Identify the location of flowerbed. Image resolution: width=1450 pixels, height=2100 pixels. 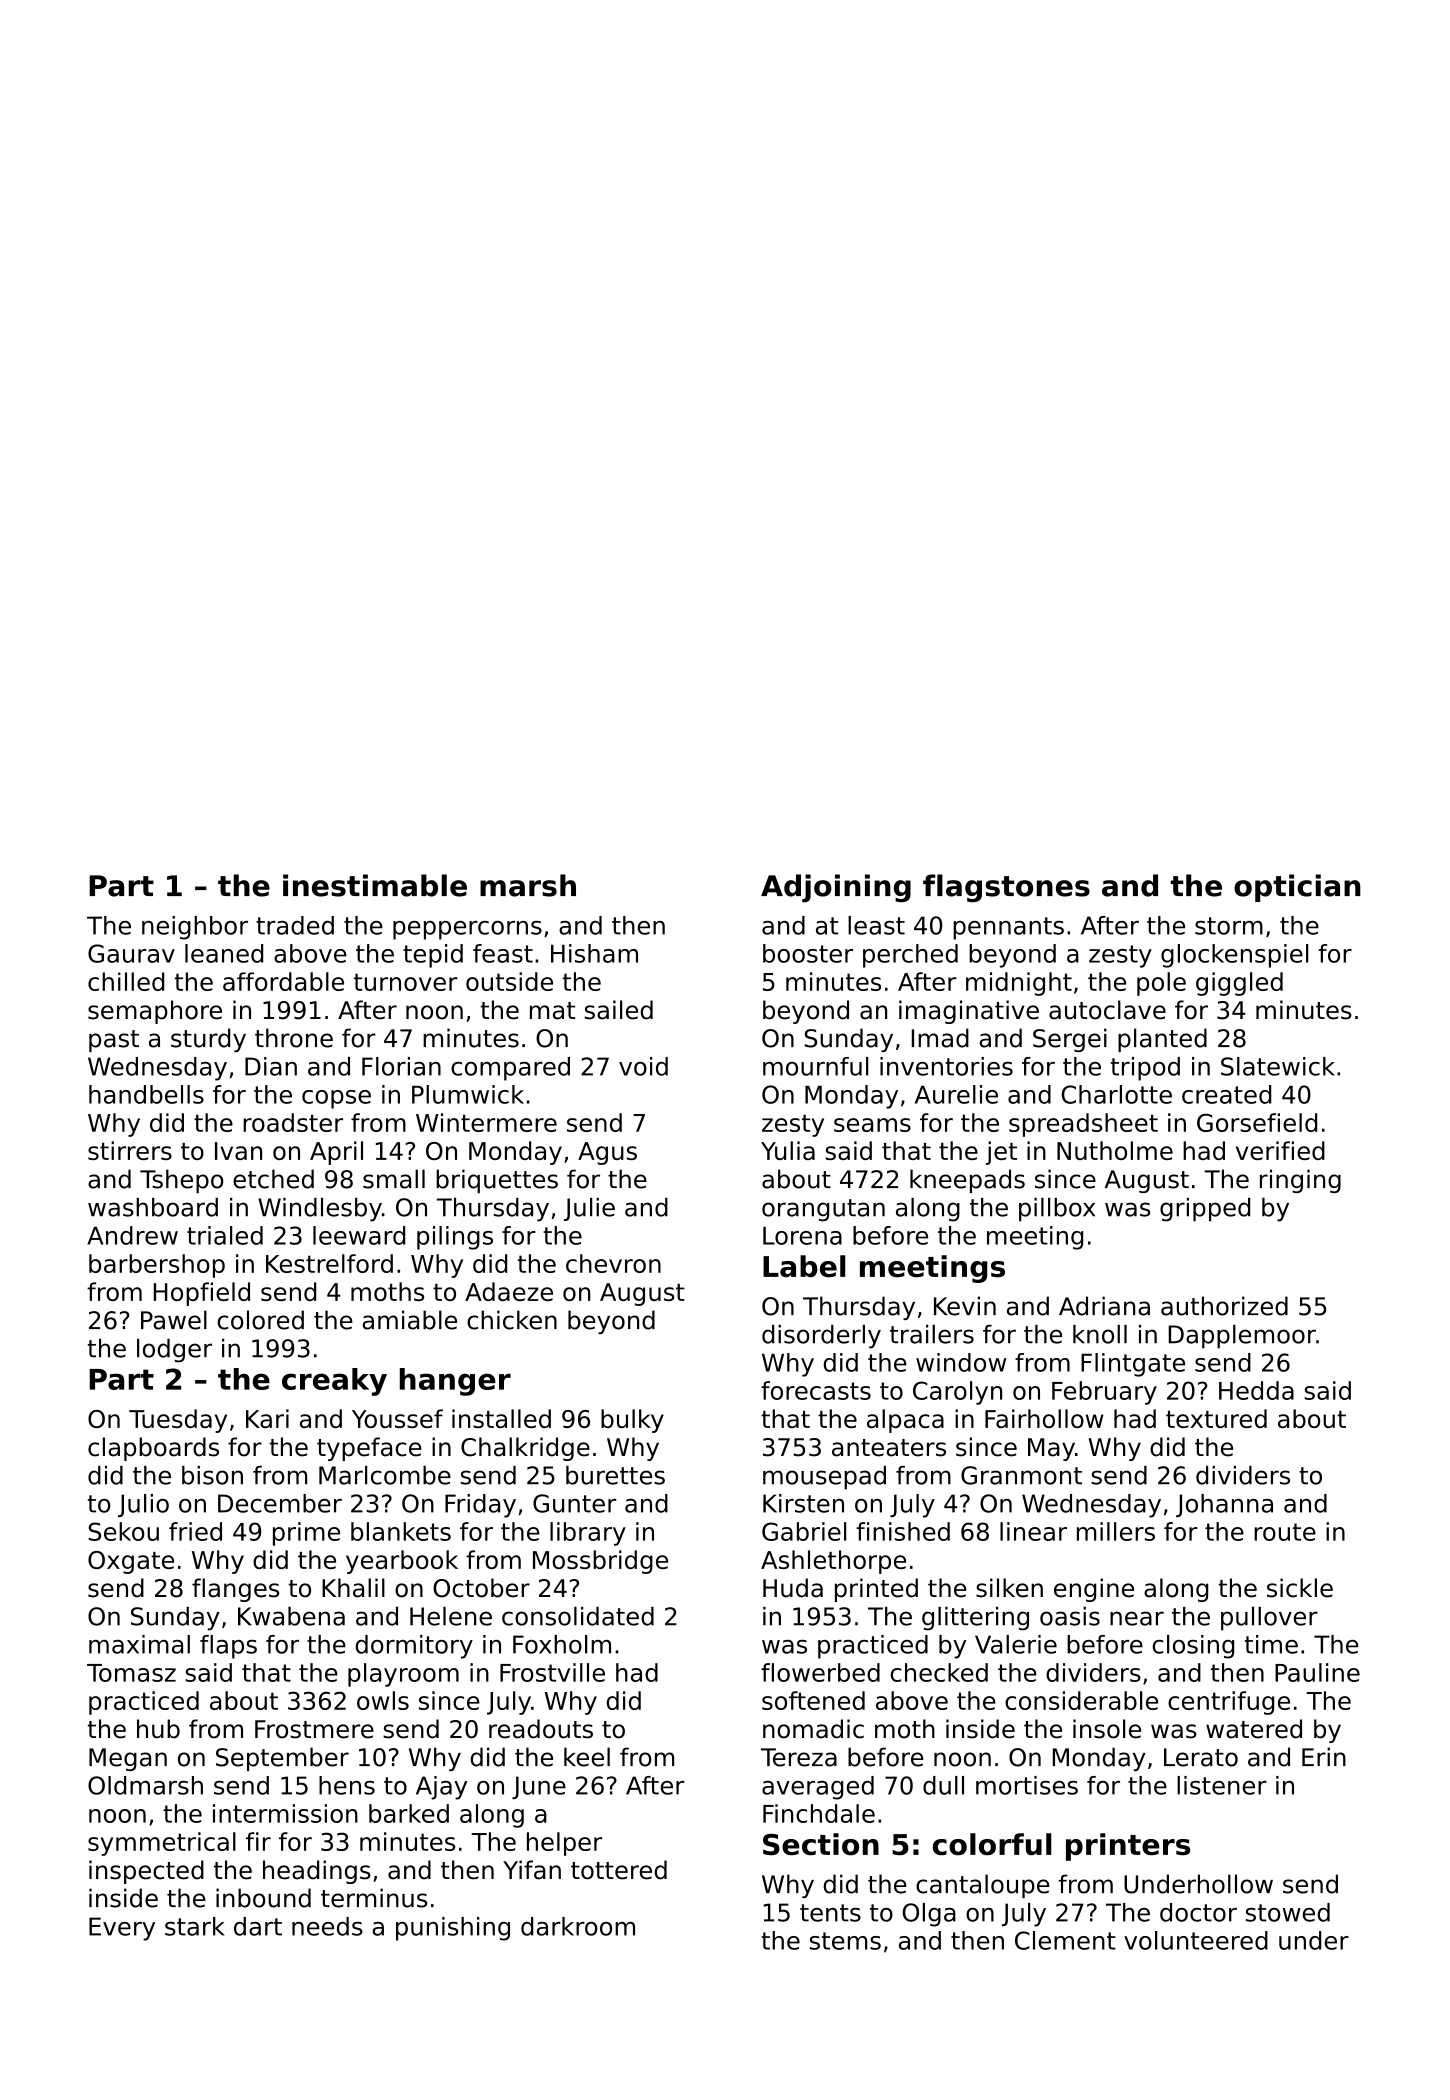
(820, 1672).
